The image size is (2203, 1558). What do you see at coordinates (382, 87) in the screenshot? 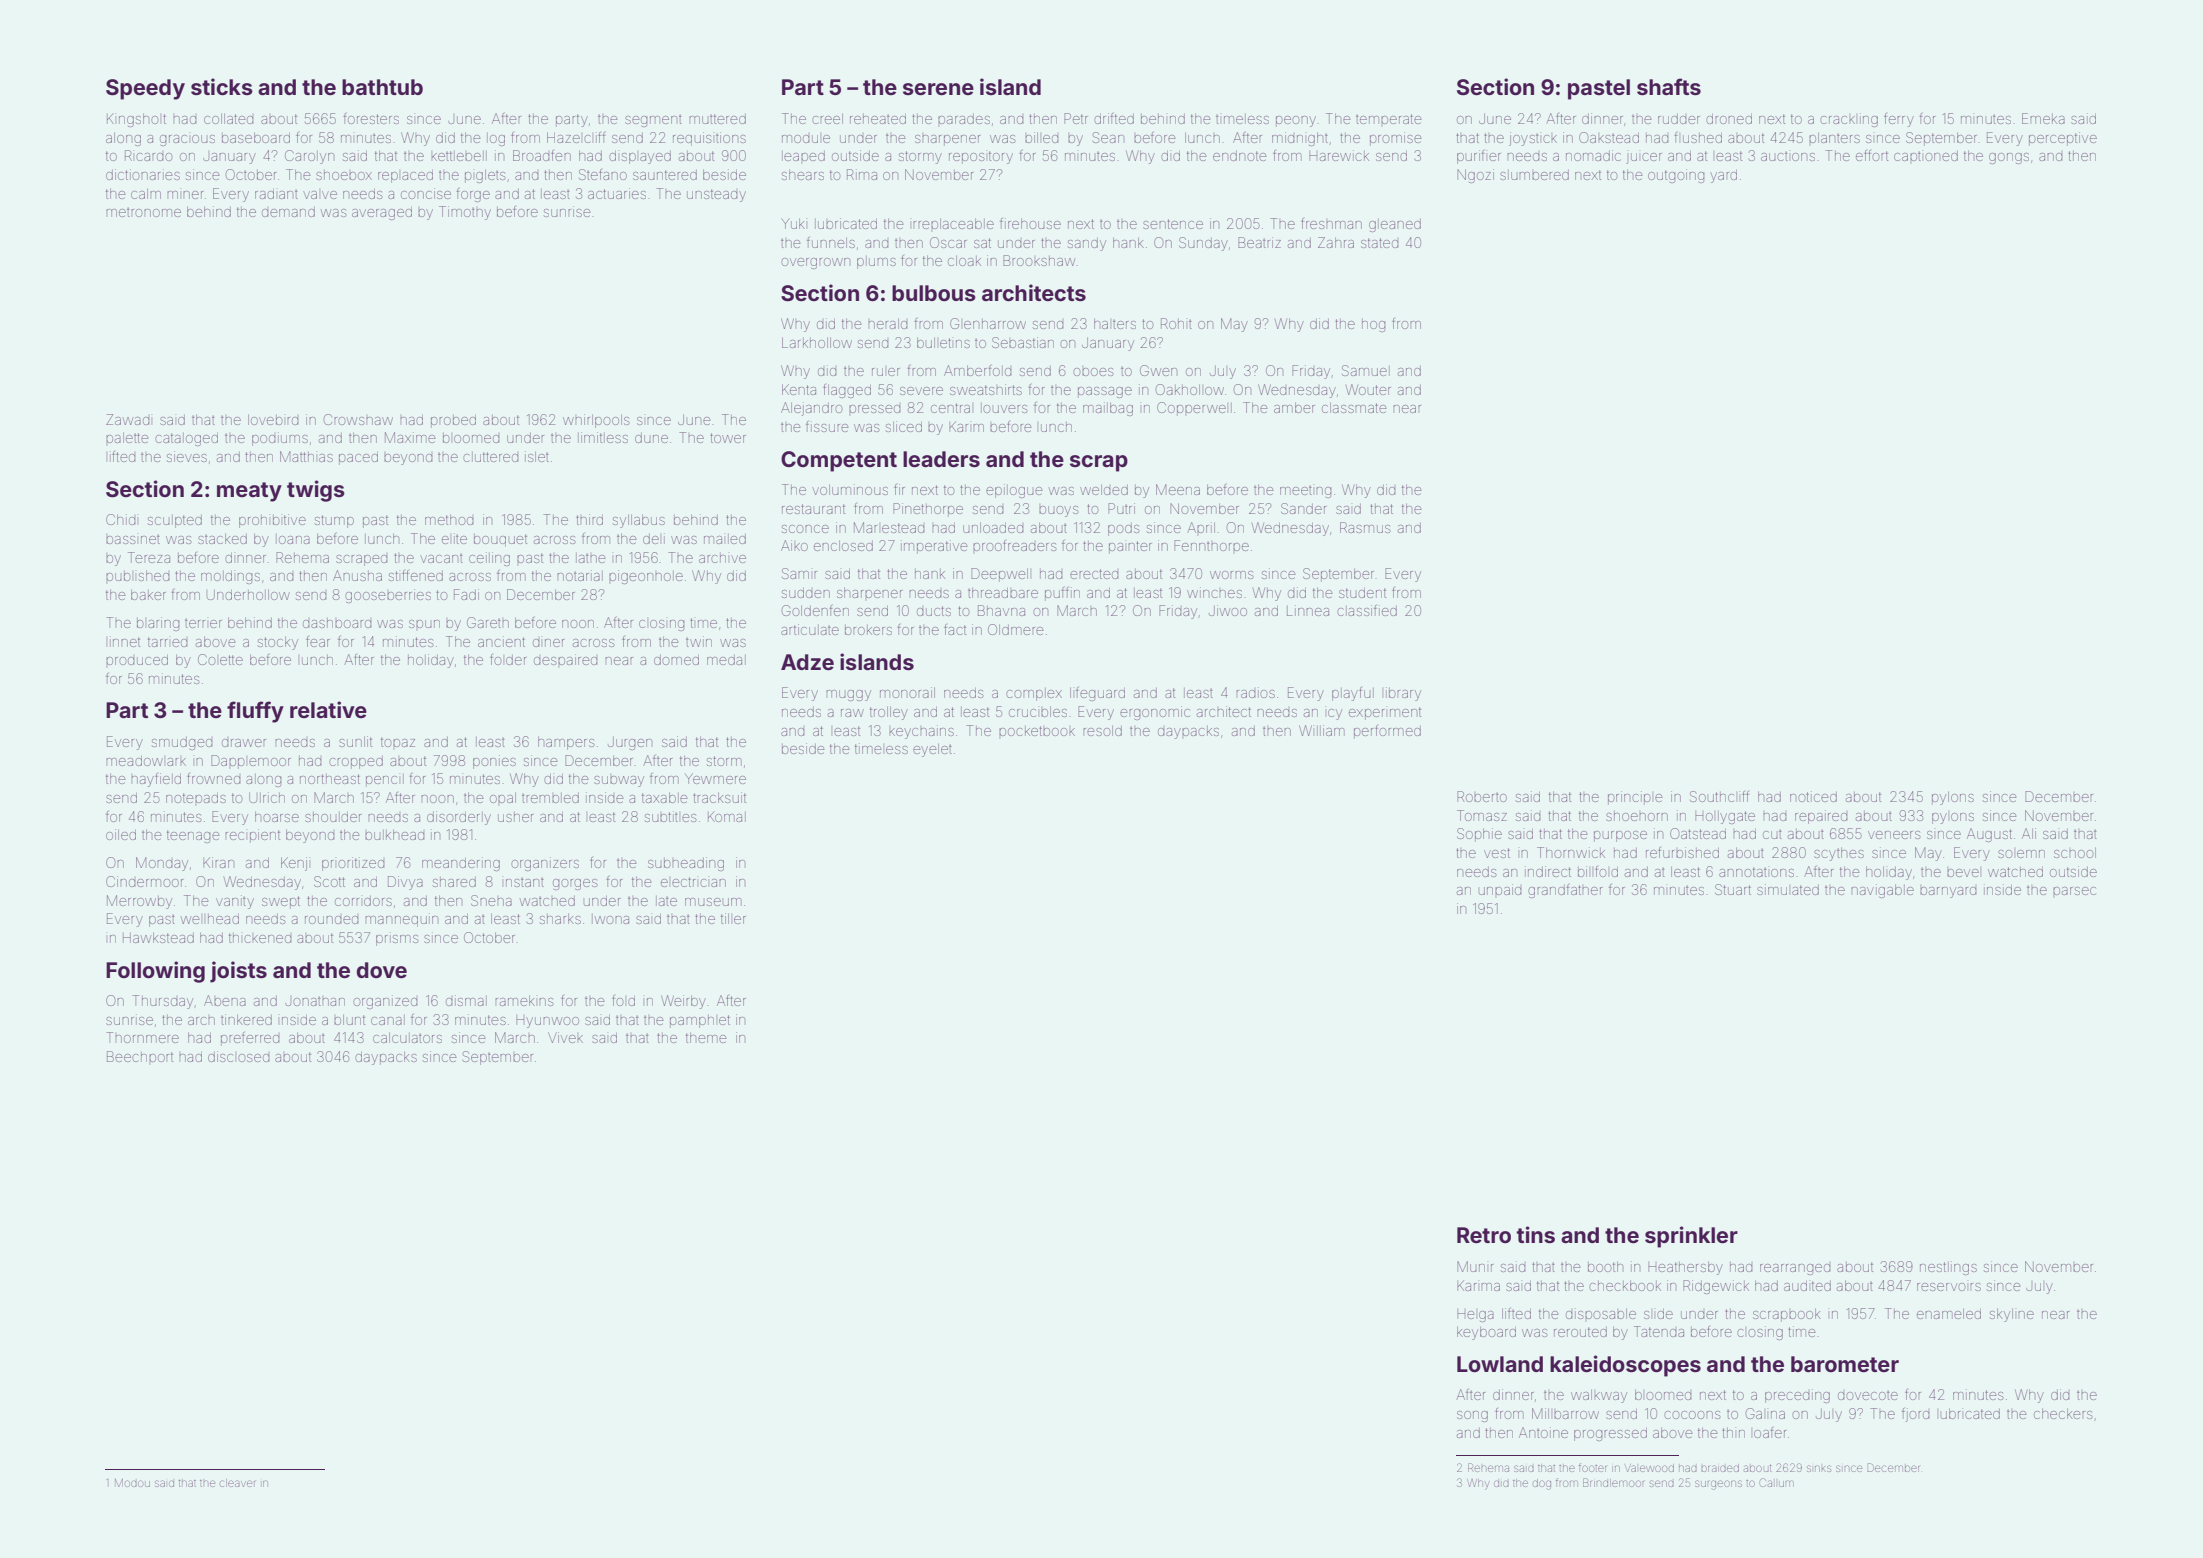
I see `bathtub` at bounding box center [382, 87].
